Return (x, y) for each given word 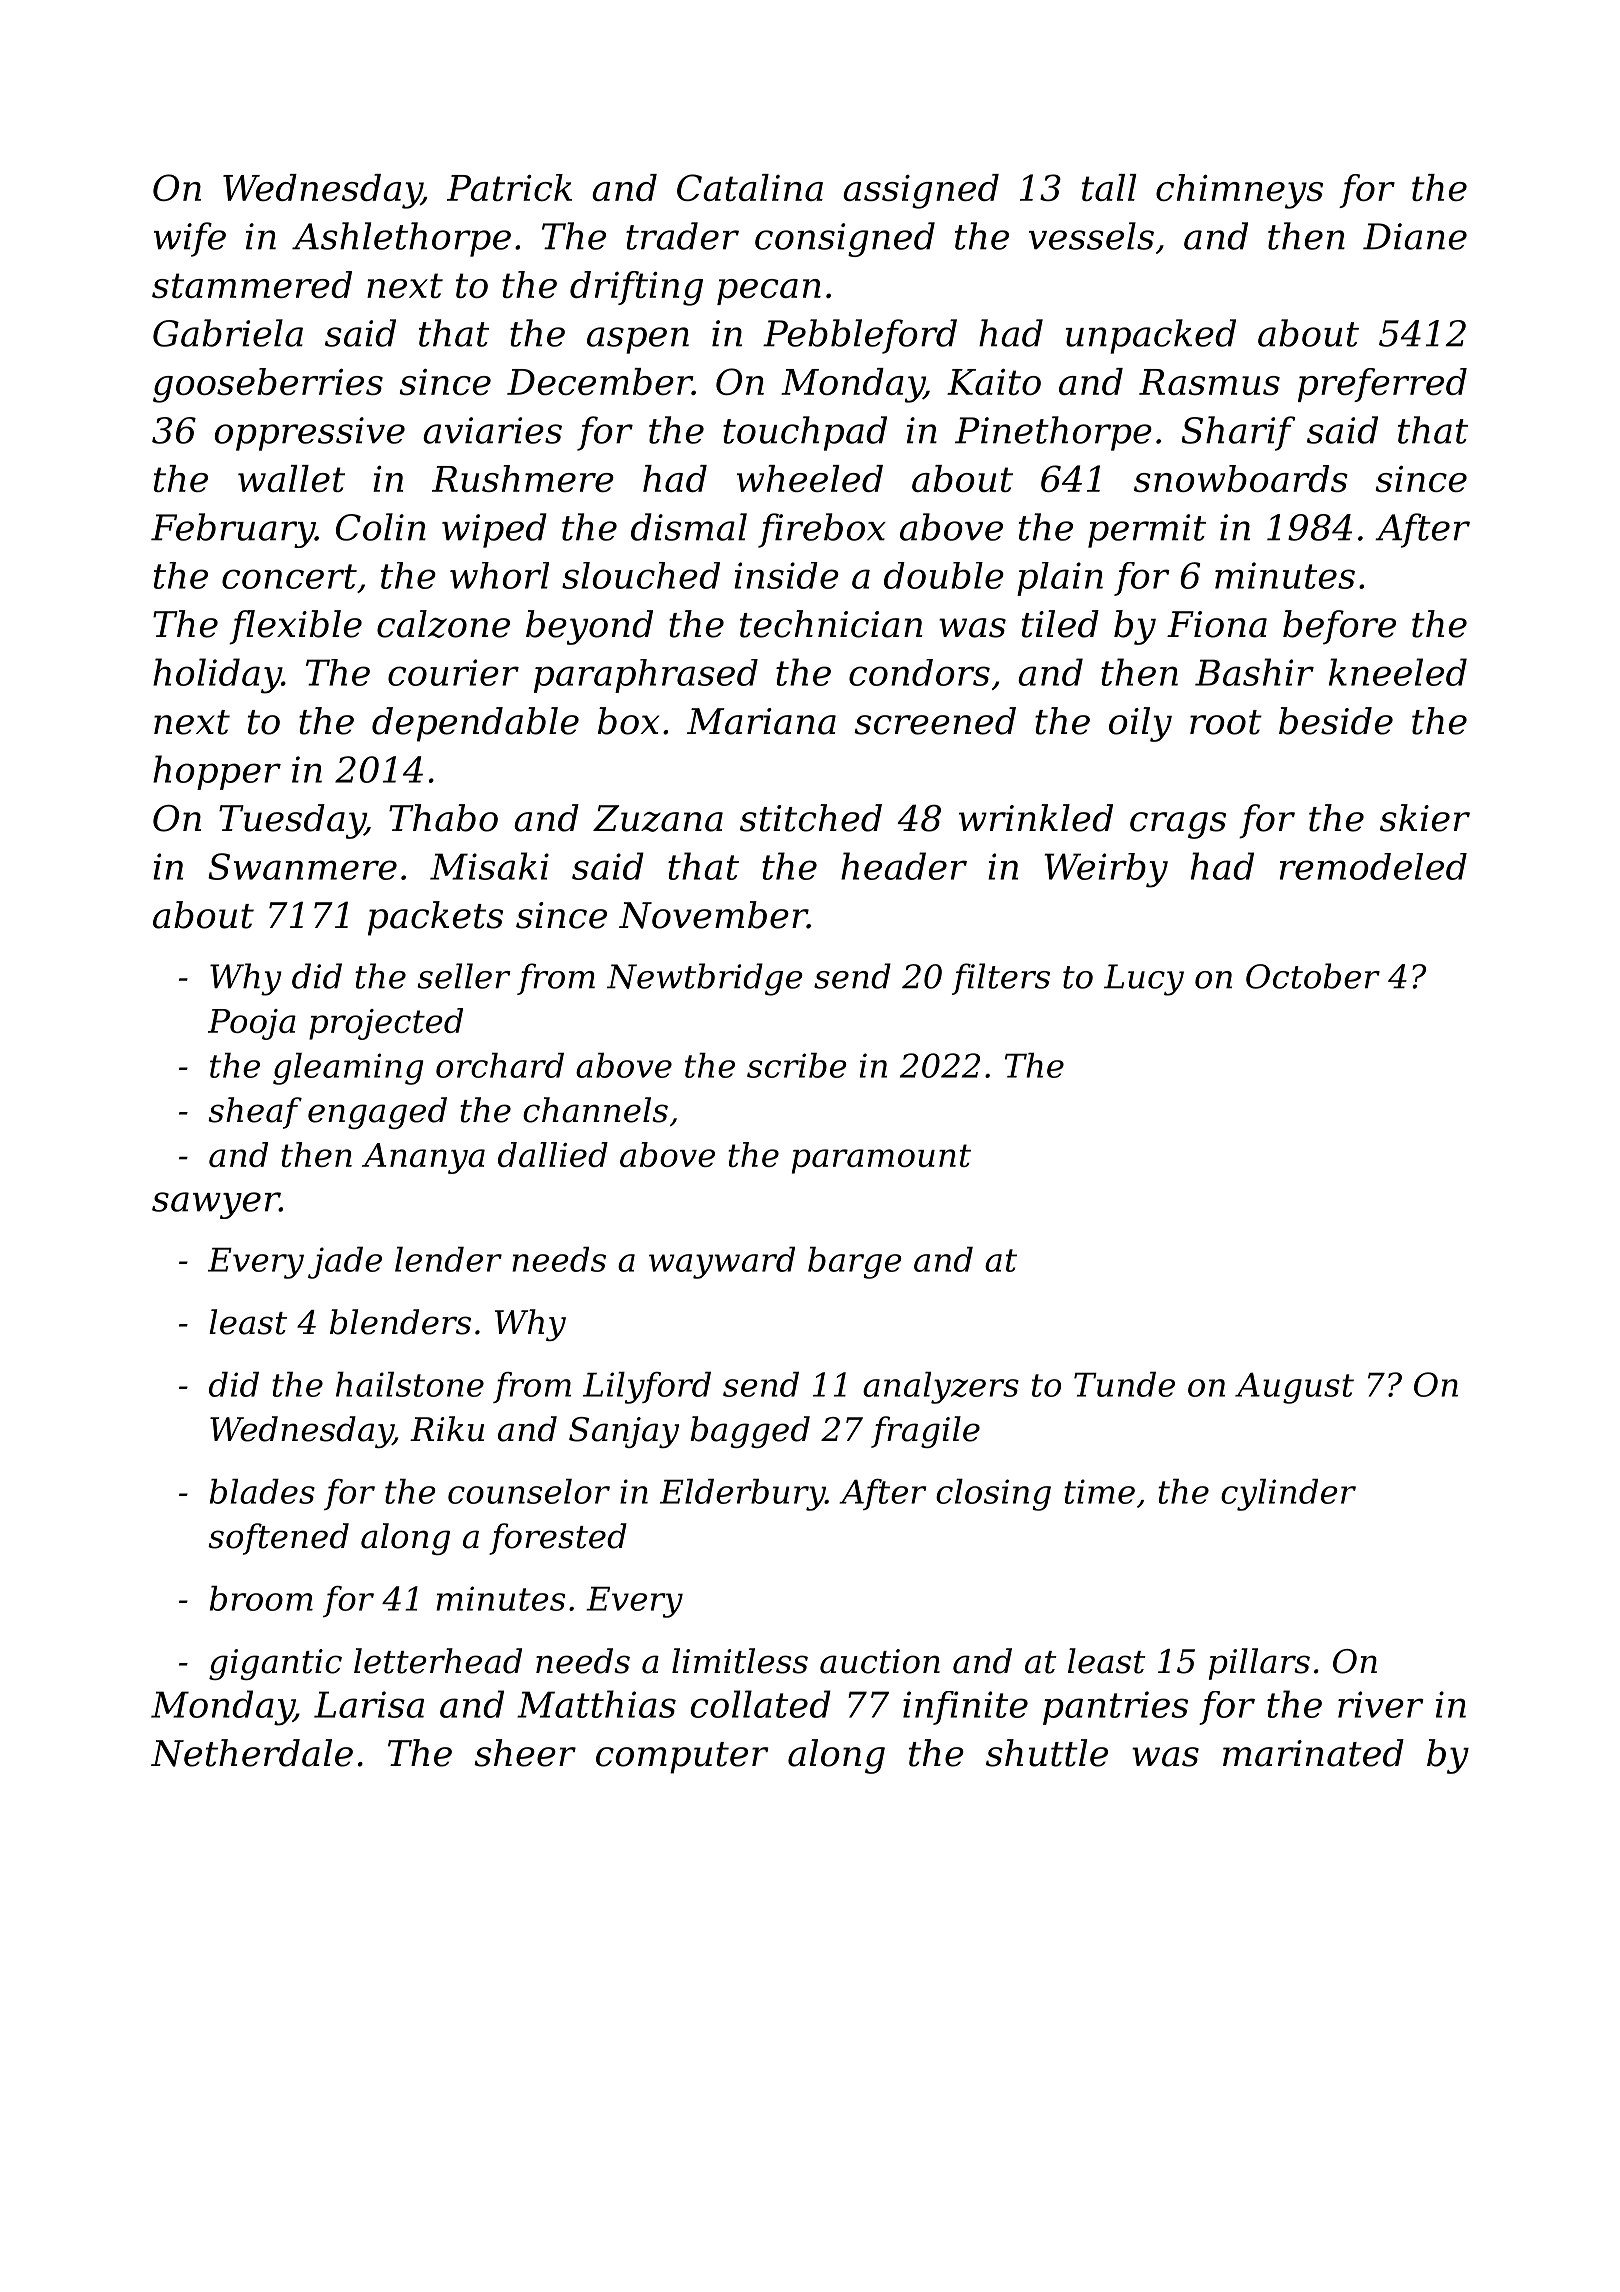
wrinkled (1036, 818)
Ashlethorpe (401, 239)
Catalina (750, 187)
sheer (525, 1753)
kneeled (1398, 672)
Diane (1415, 236)
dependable (475, 724)
